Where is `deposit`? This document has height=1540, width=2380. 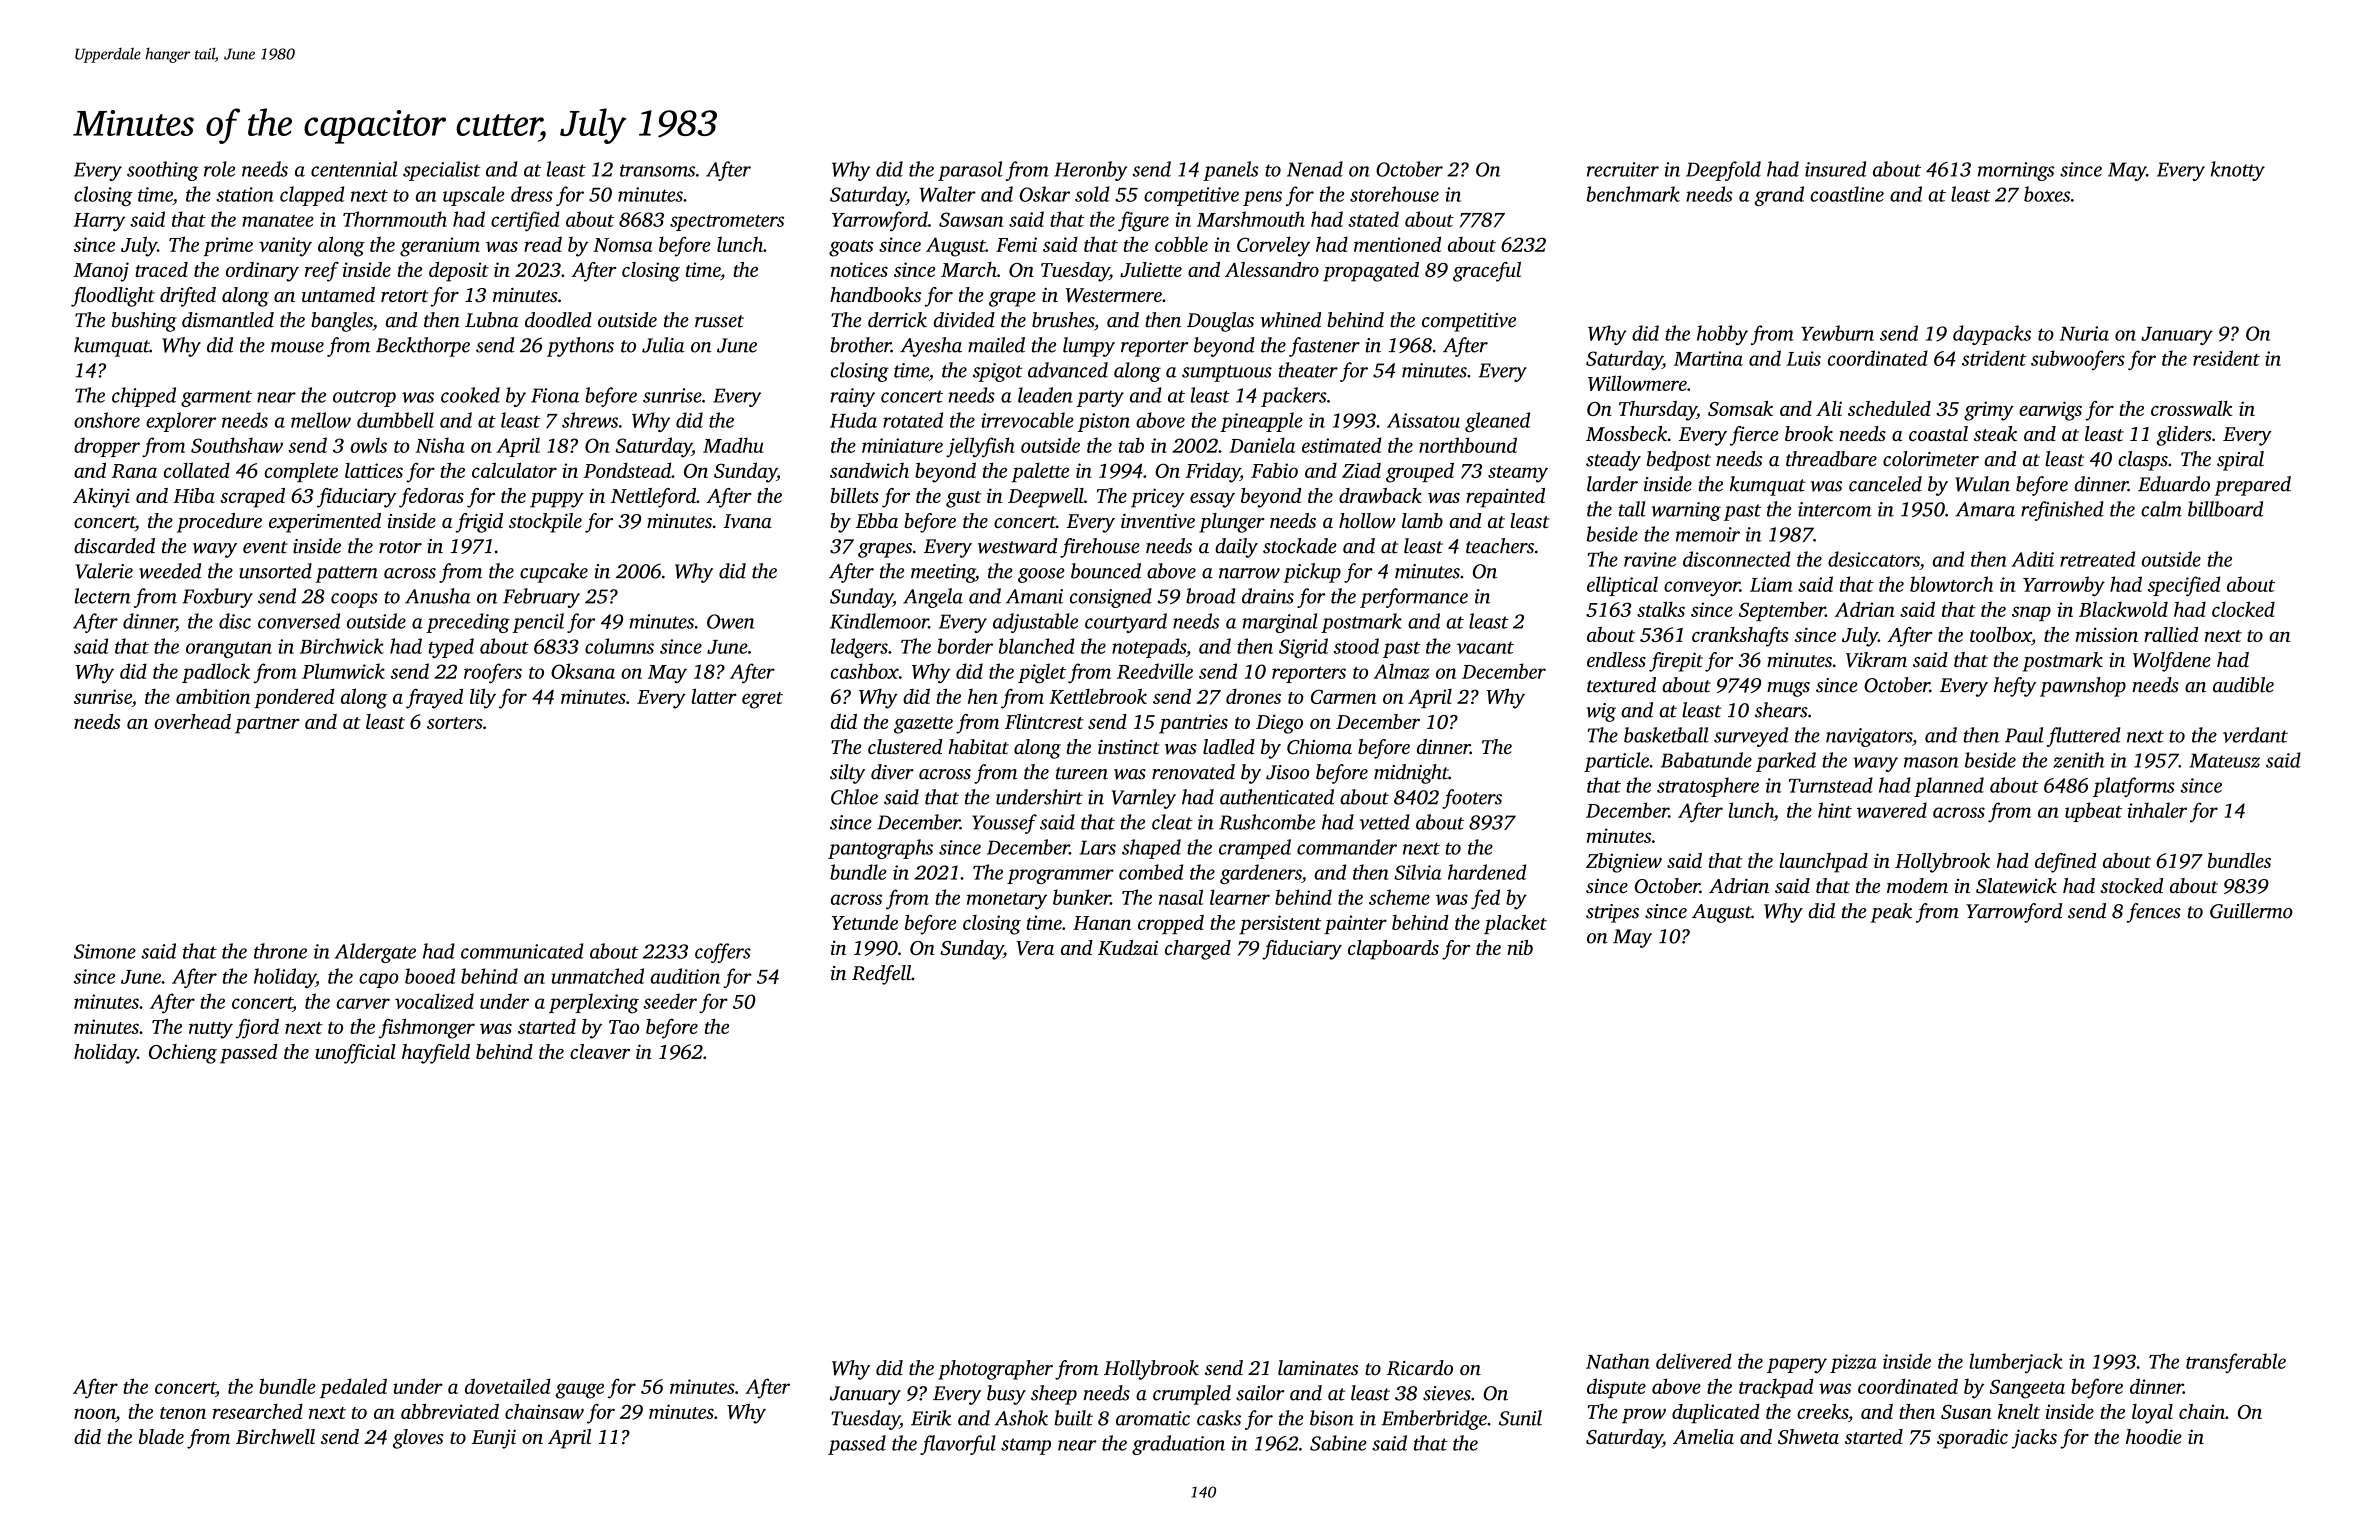 deposit is located at coordinates (459, 272).
